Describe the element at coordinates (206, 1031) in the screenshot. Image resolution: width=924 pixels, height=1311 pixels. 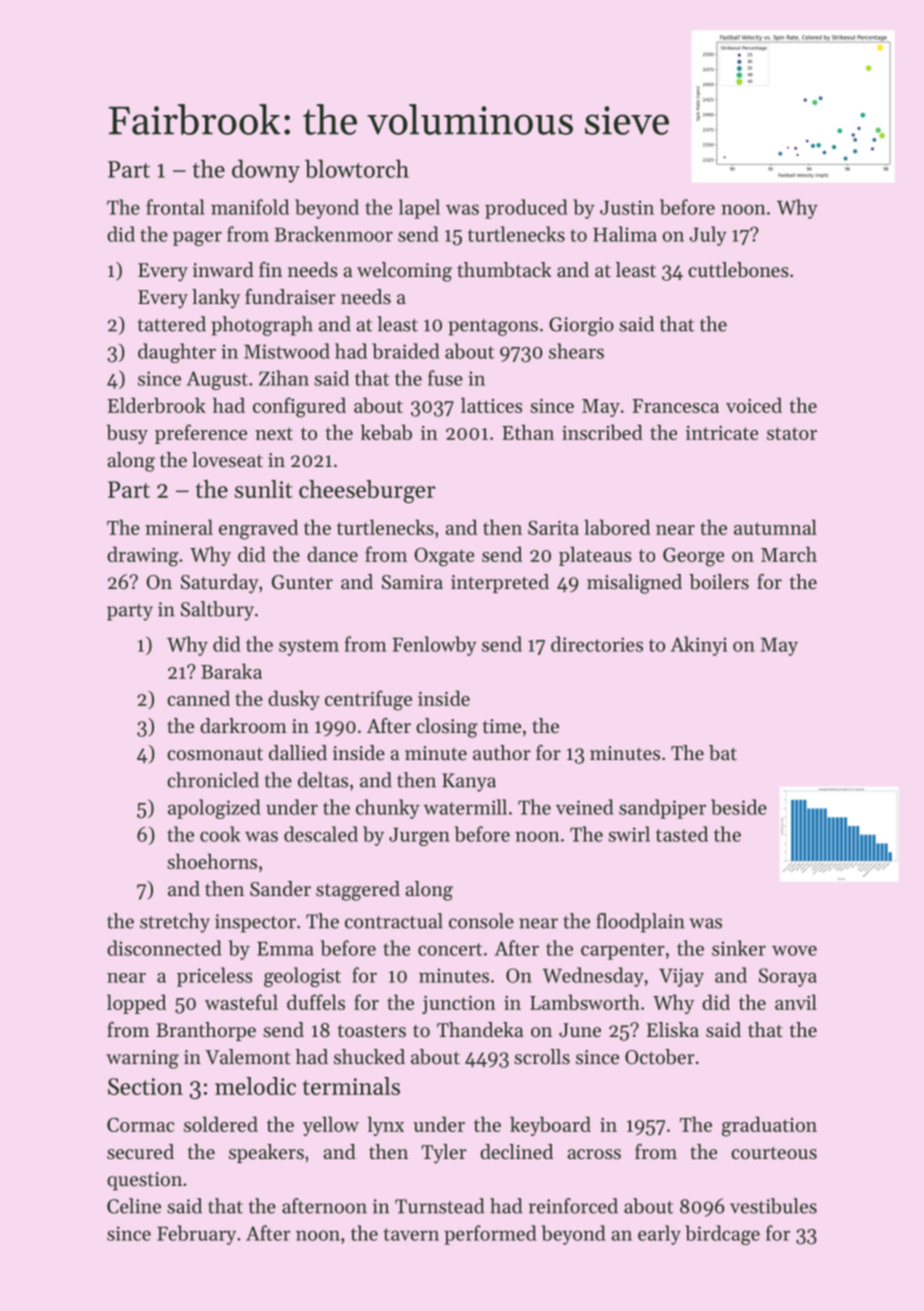
I see `Branthorpe` at that location.
